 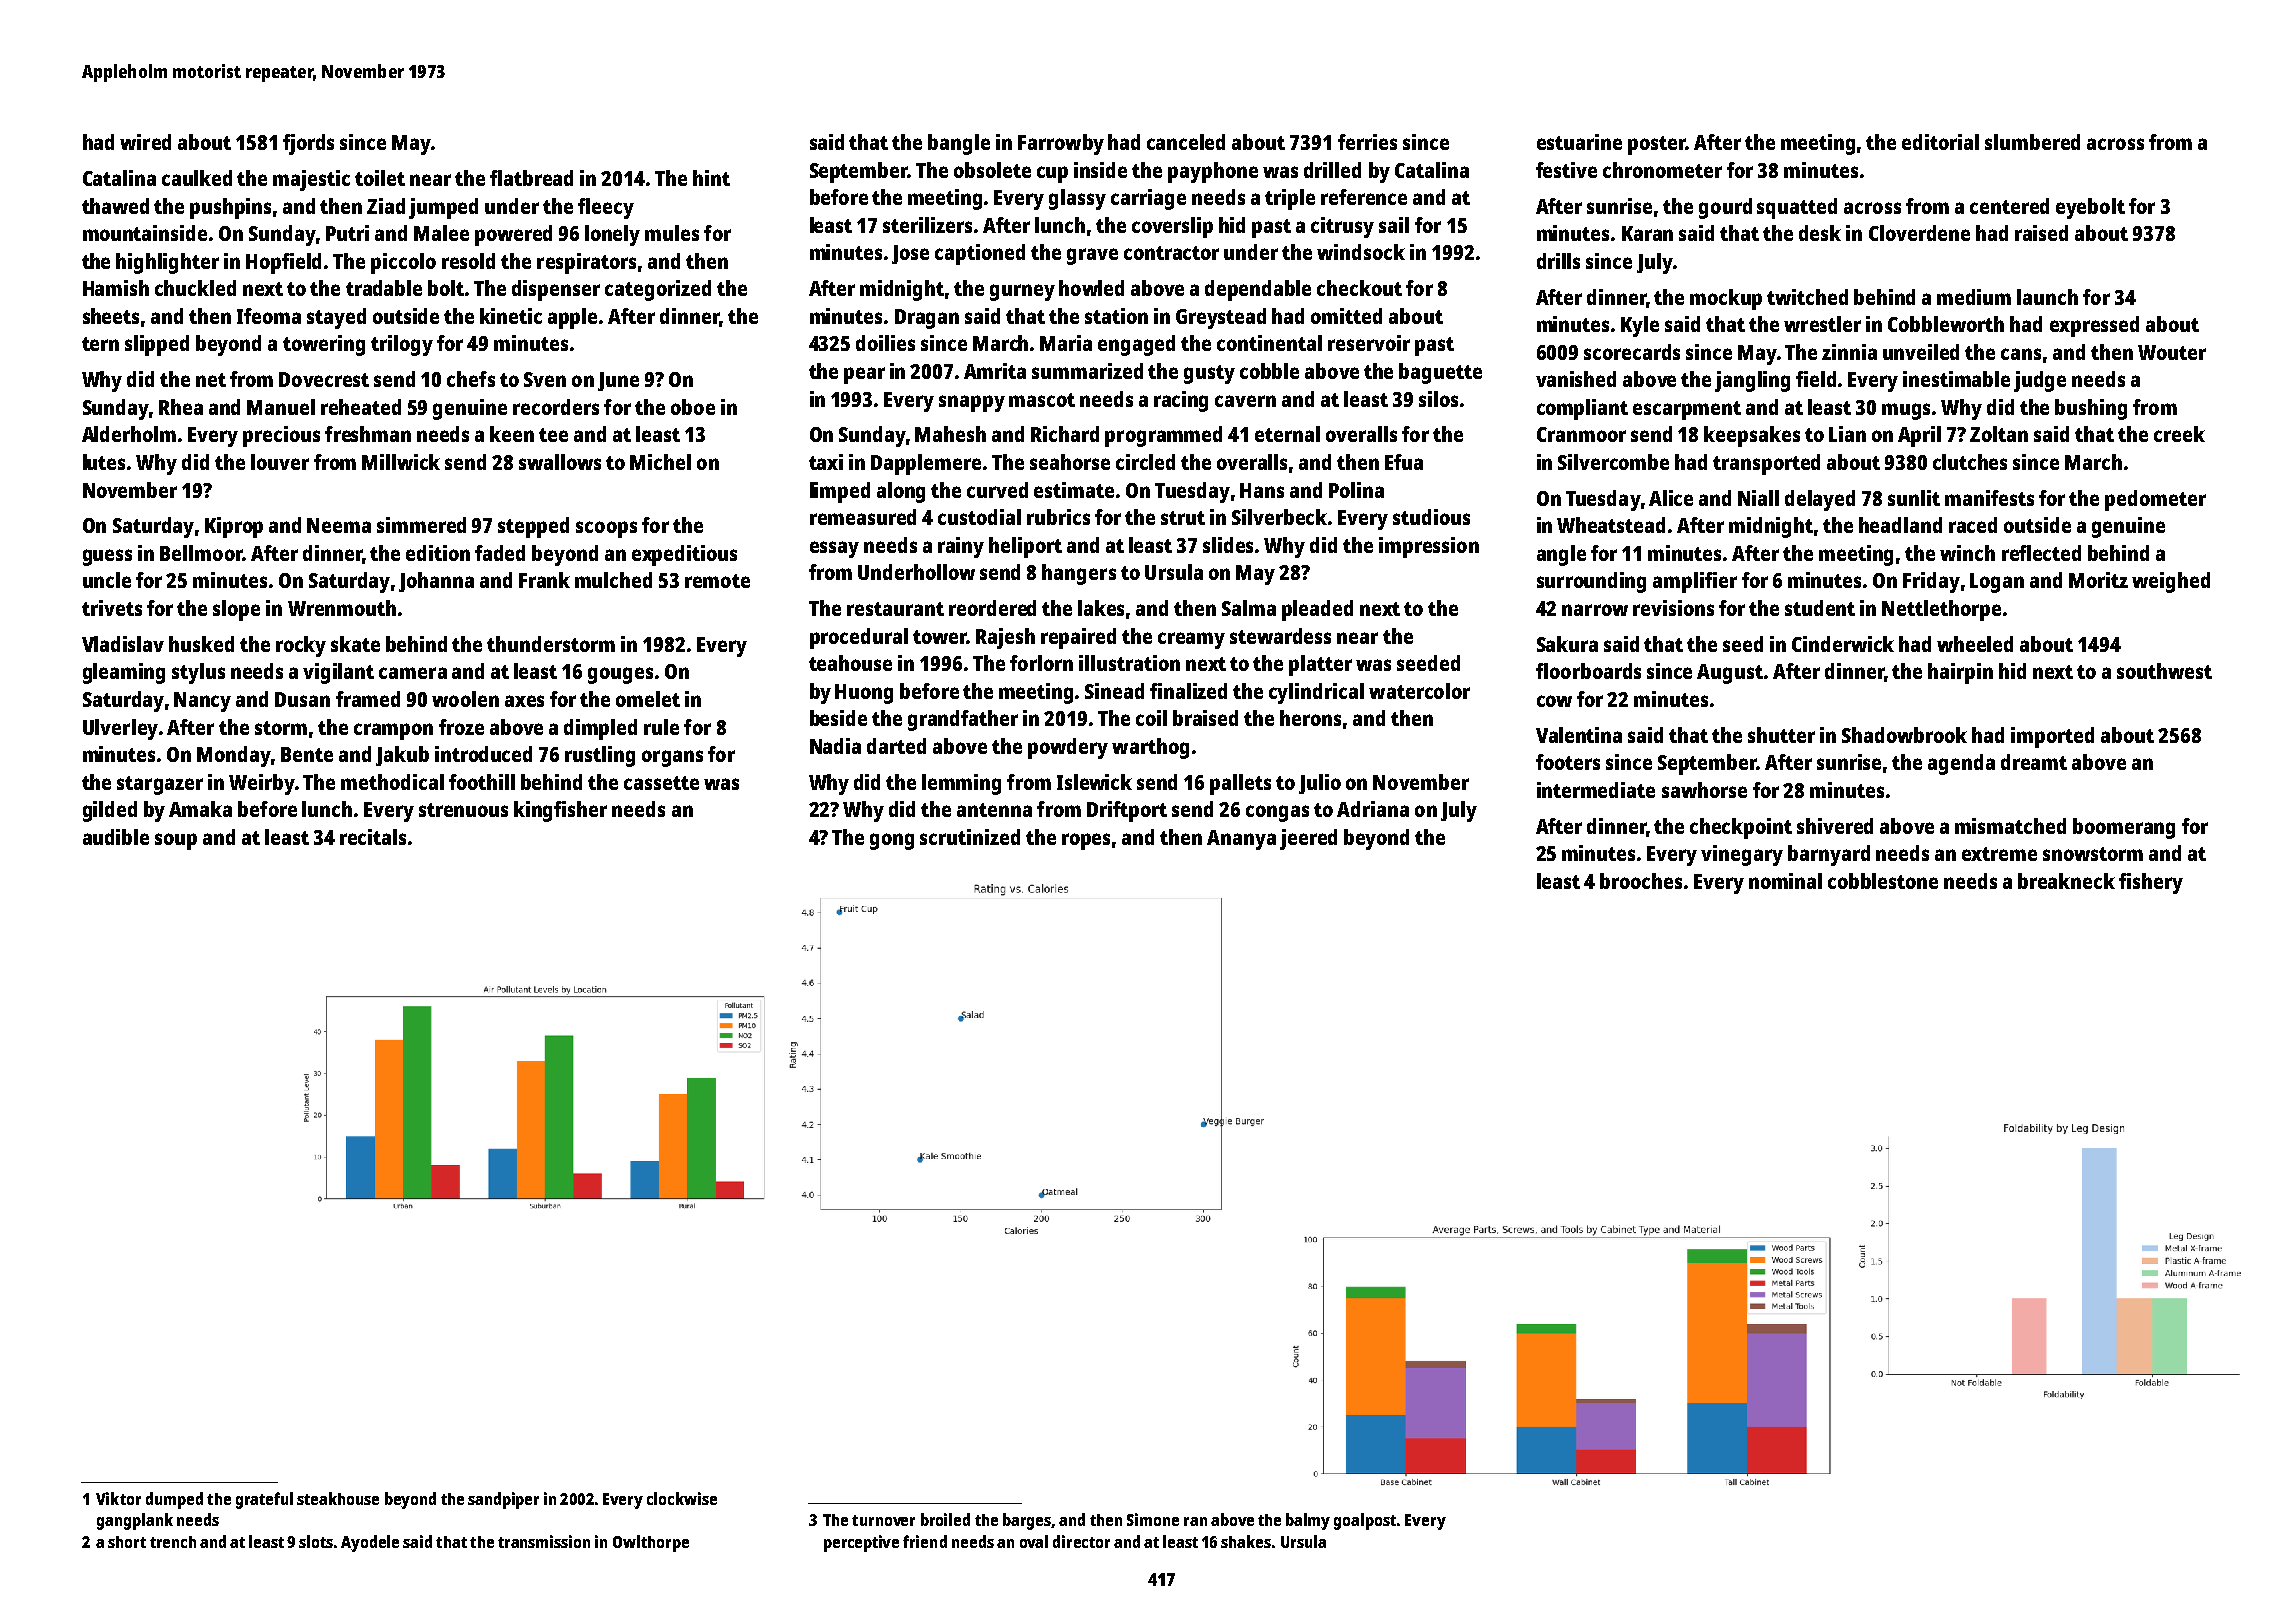 I want to click on fjords, so click(x=308, y=144).
